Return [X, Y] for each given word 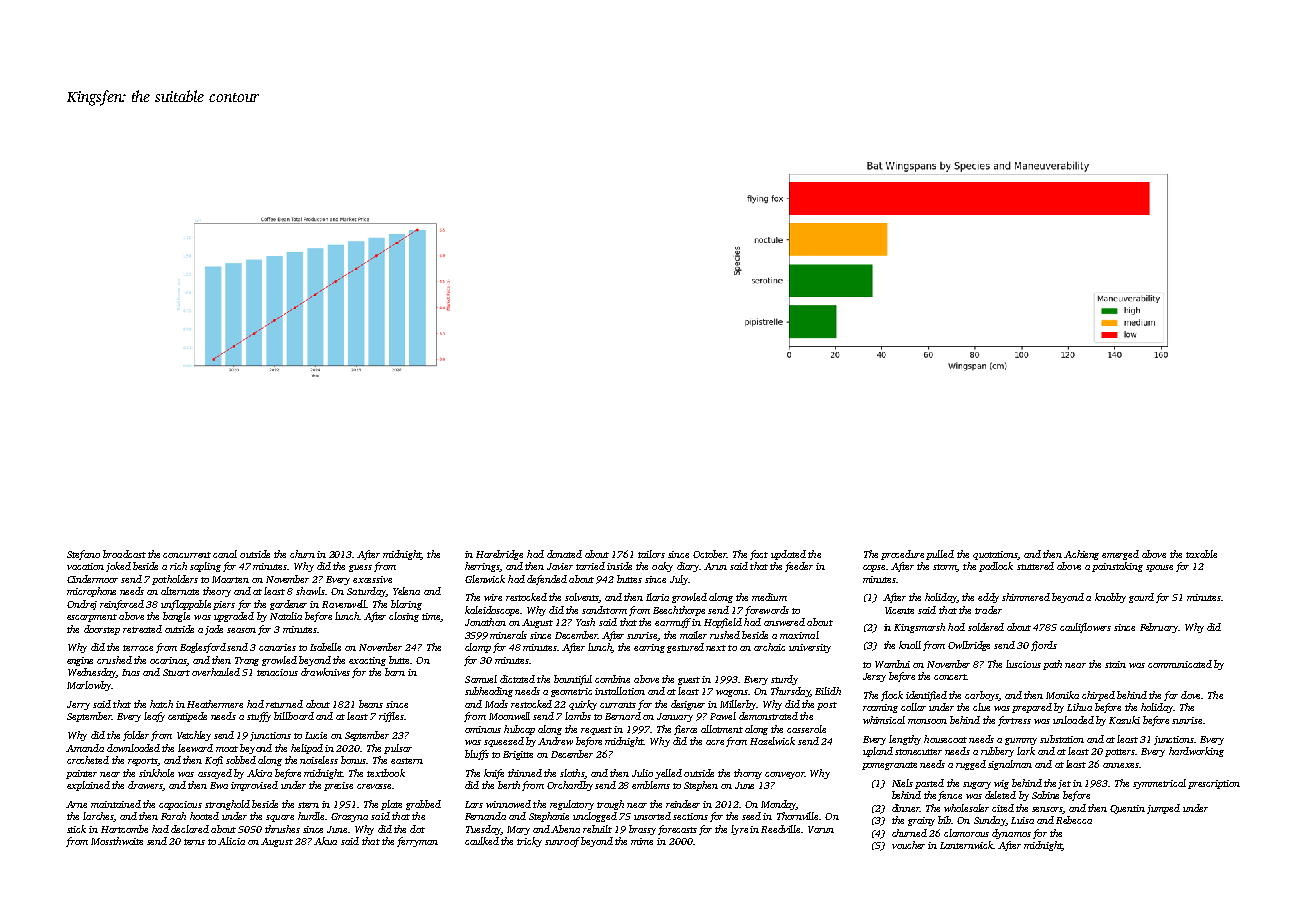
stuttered [1035, 566]
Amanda [85, 748]
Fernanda [485, 816]
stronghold [227, 805]
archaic [769, 647]
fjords [1044, 646]
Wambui [892, 664]
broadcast [124, 554]
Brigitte [518, 755]
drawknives [325, 672]
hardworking [1196, 752]
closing [404, 617]
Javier [560, 566]
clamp [478, 648]
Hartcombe [124, 829]
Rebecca [1074, 820]
